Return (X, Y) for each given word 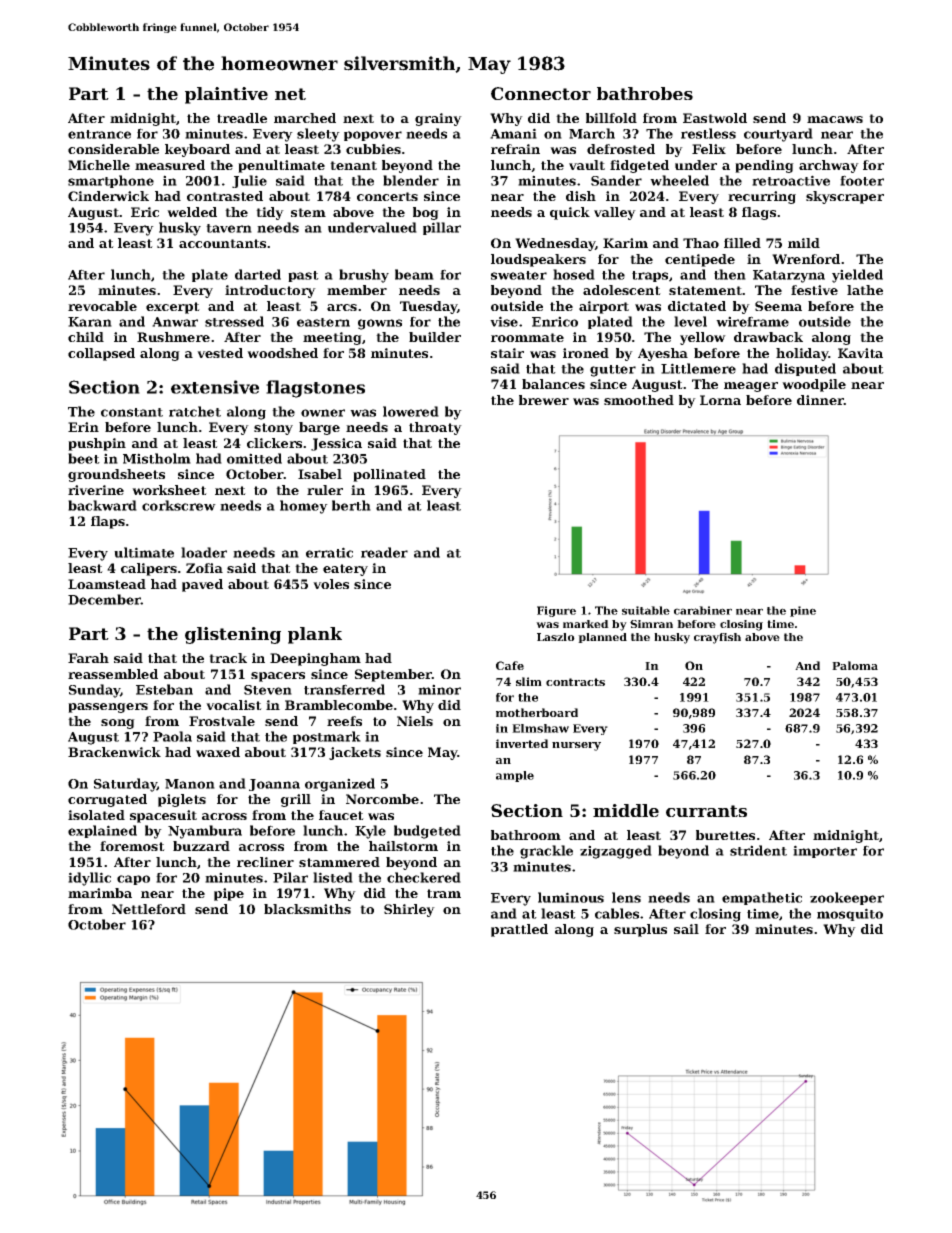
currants (706, 811)
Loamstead (107, 584)
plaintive (226, 95)
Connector (541, 93)
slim (529, 681)
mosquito (850, 914)
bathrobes (645, 93)
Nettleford (149, 909)
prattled (519, 930)
